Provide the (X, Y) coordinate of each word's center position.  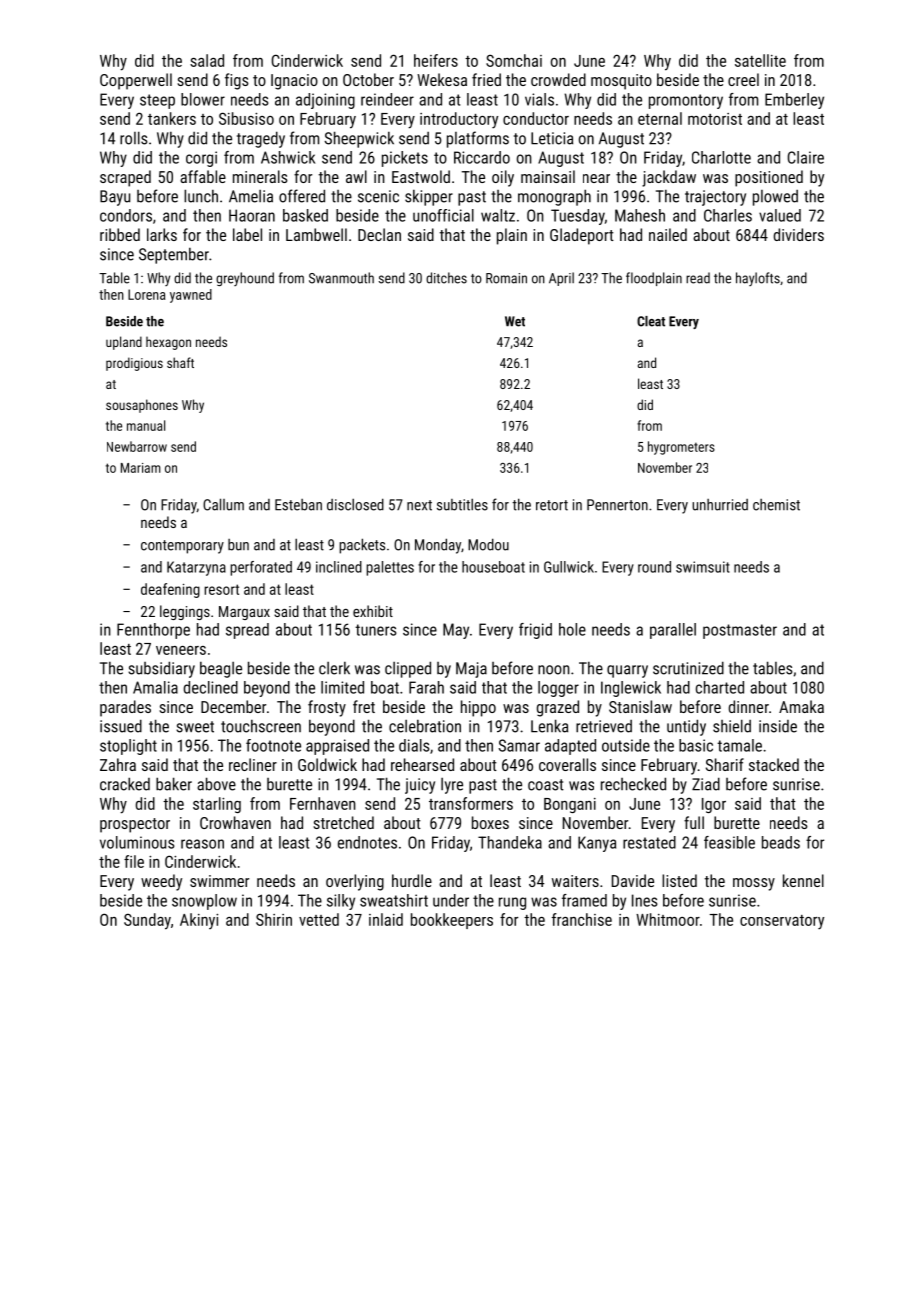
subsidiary (161, 669)
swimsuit (703, 567)
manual (146, 425)
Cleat (651, 321)
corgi (201, 159)
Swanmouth (341, 278)
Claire (806, 157)
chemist (776, 505)
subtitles (462, 505)
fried (486, 79)
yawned (191, 296)
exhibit (373, 611)
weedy (161, 882)
